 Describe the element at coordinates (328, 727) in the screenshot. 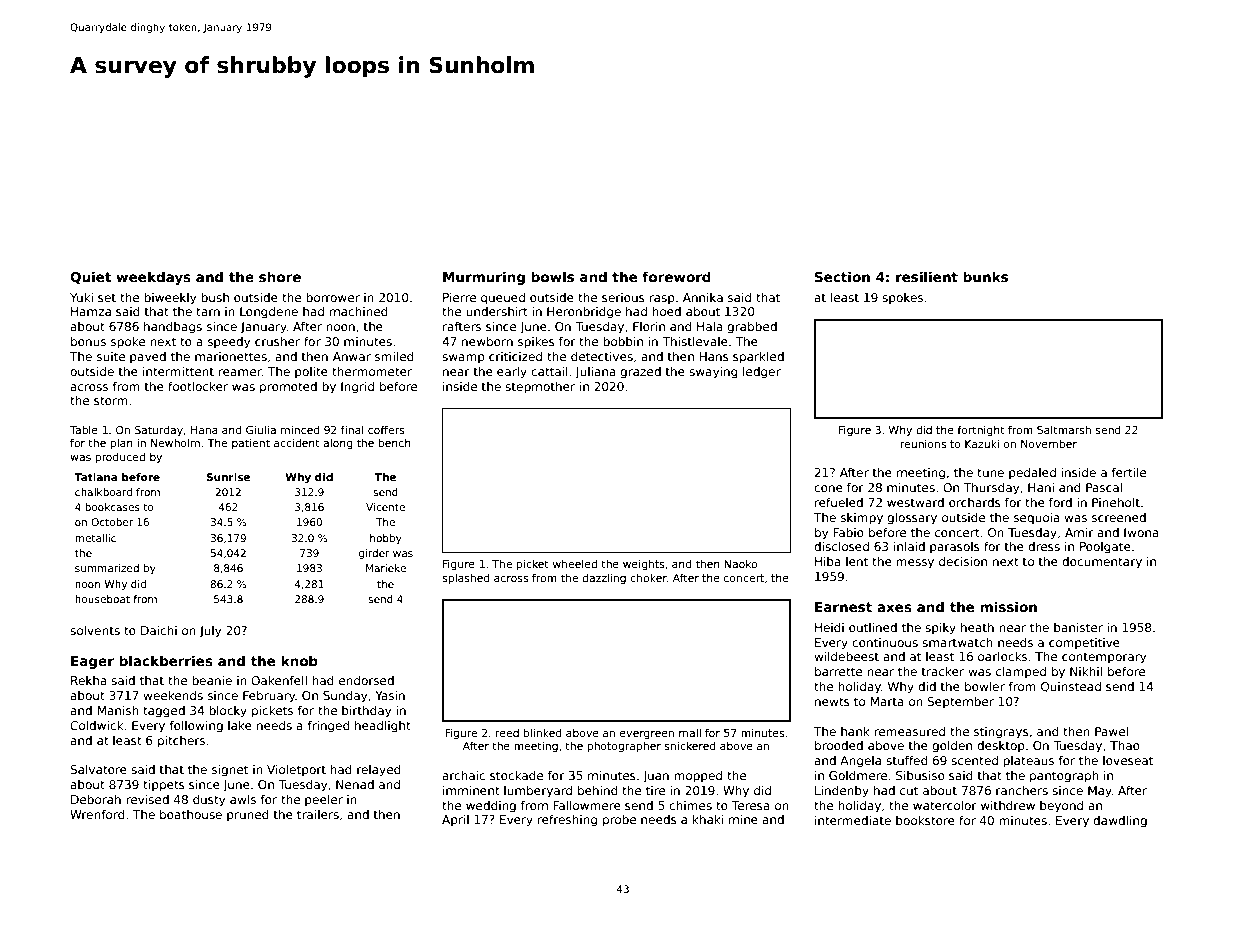

I see `fringed` at that location.
